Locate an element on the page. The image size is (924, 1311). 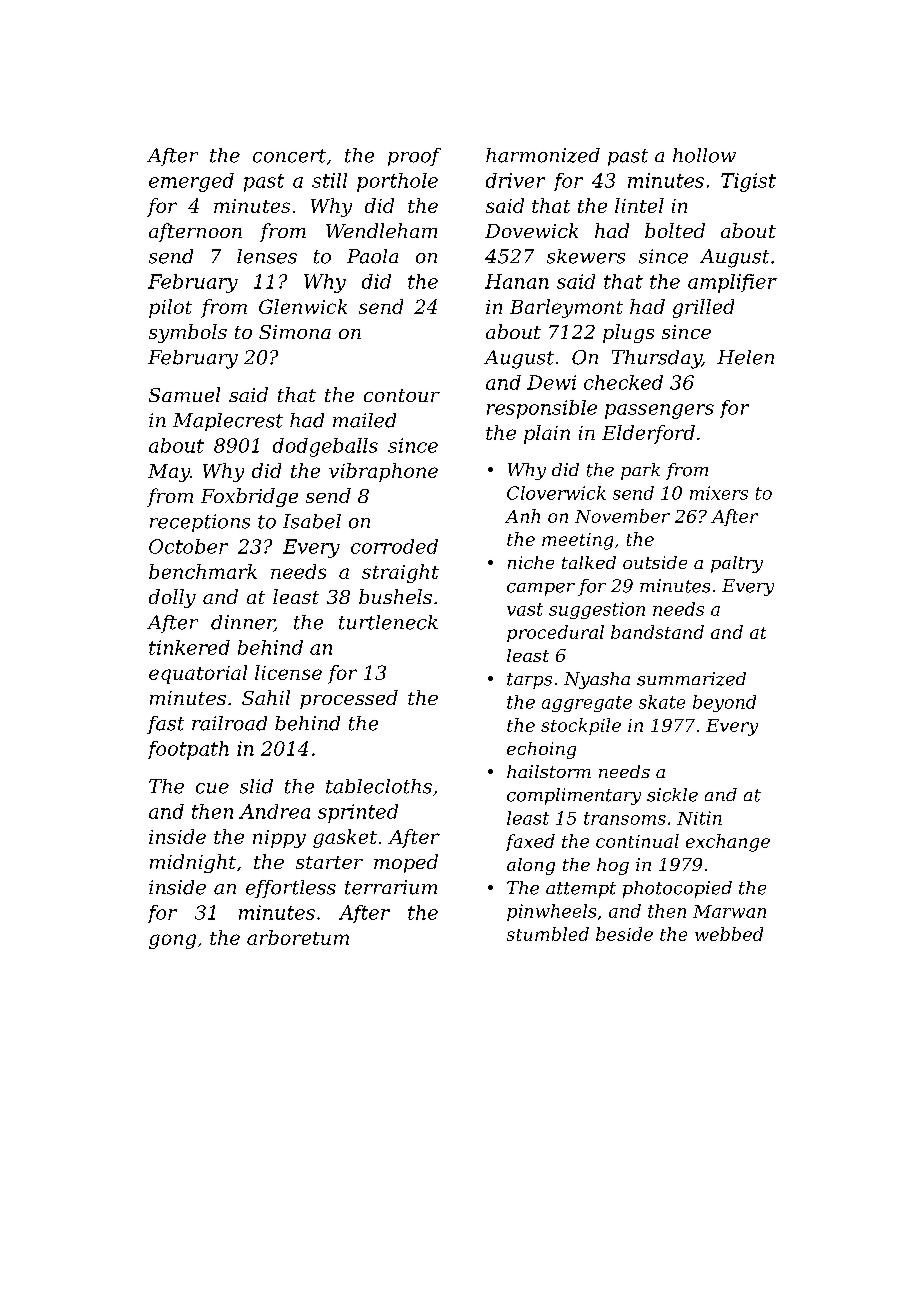
plain is located at coordinates (547, 434).
